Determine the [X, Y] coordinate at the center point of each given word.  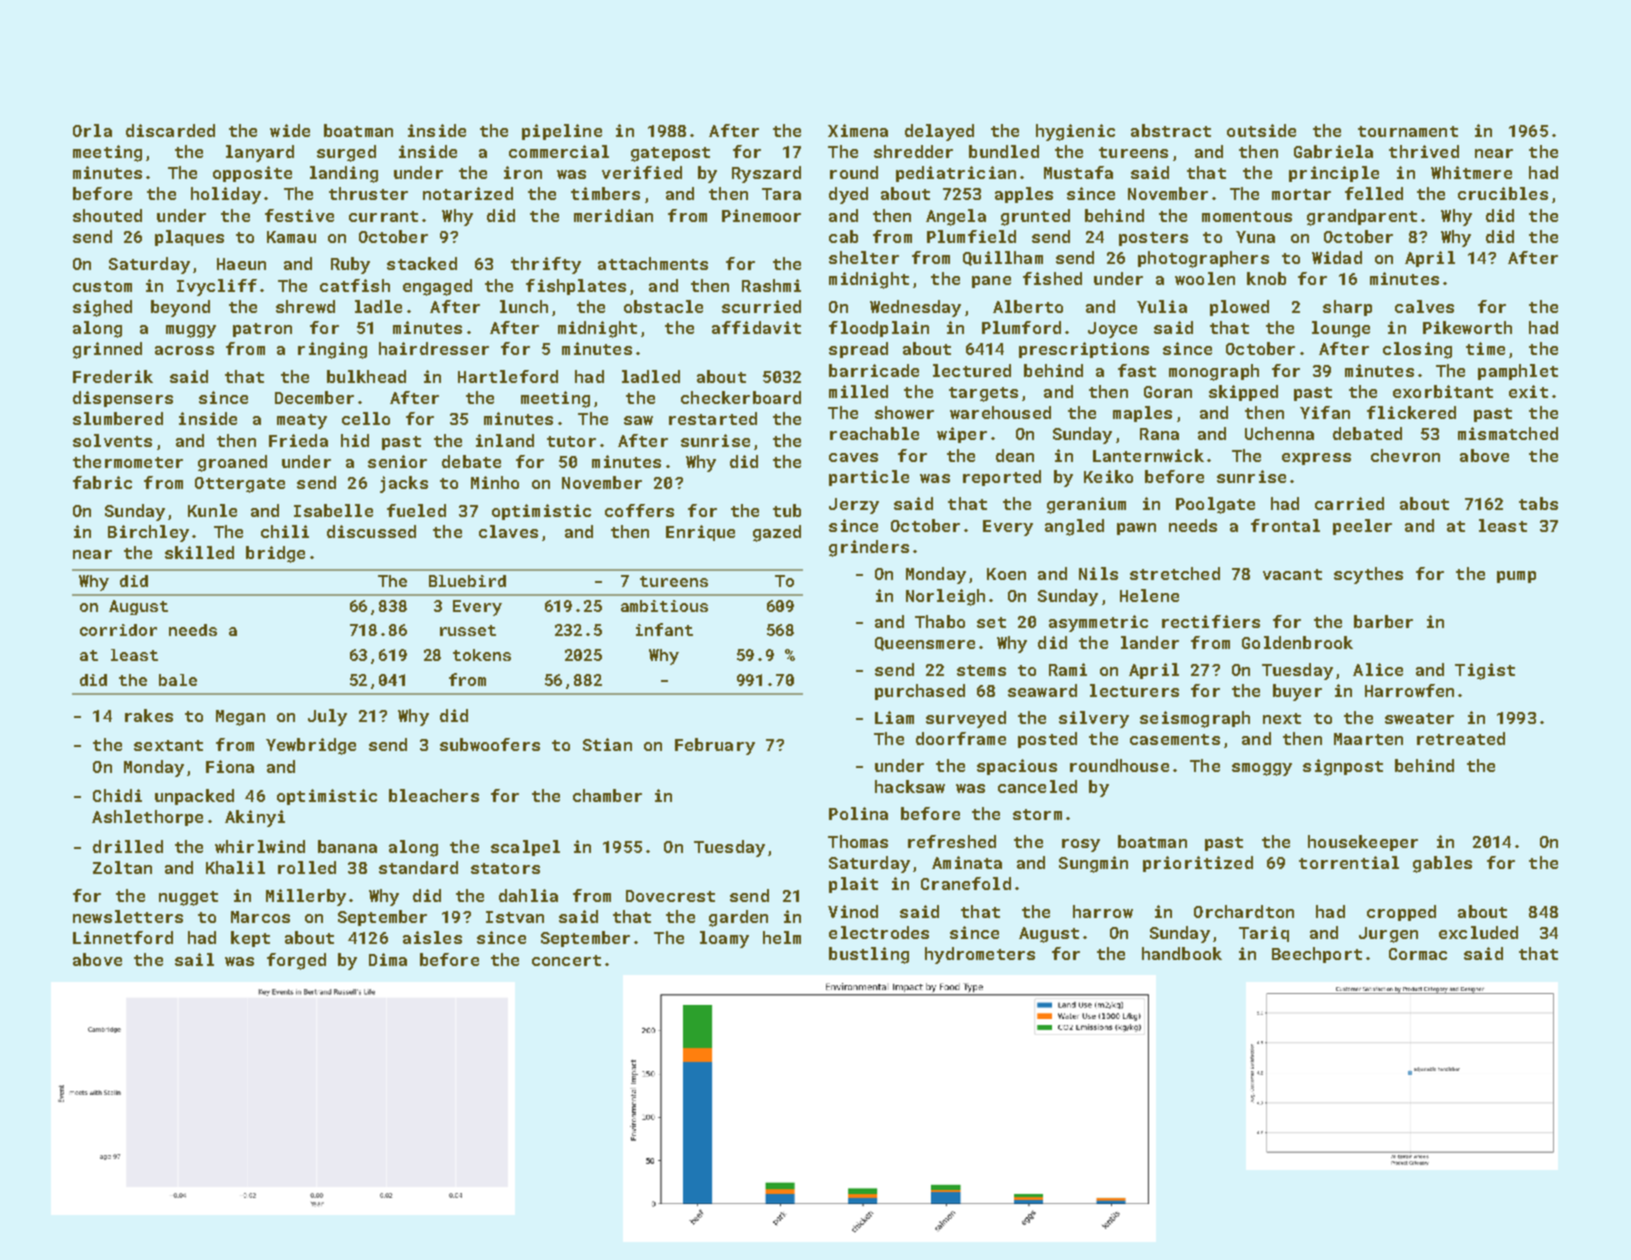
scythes [1368, 575]
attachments [653, 263]
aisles [432, 937]
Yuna [1255, 237]
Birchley [148, 533]
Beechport [1317, 955]
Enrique [700, 533]
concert [566, 960]
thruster [368, 193]
